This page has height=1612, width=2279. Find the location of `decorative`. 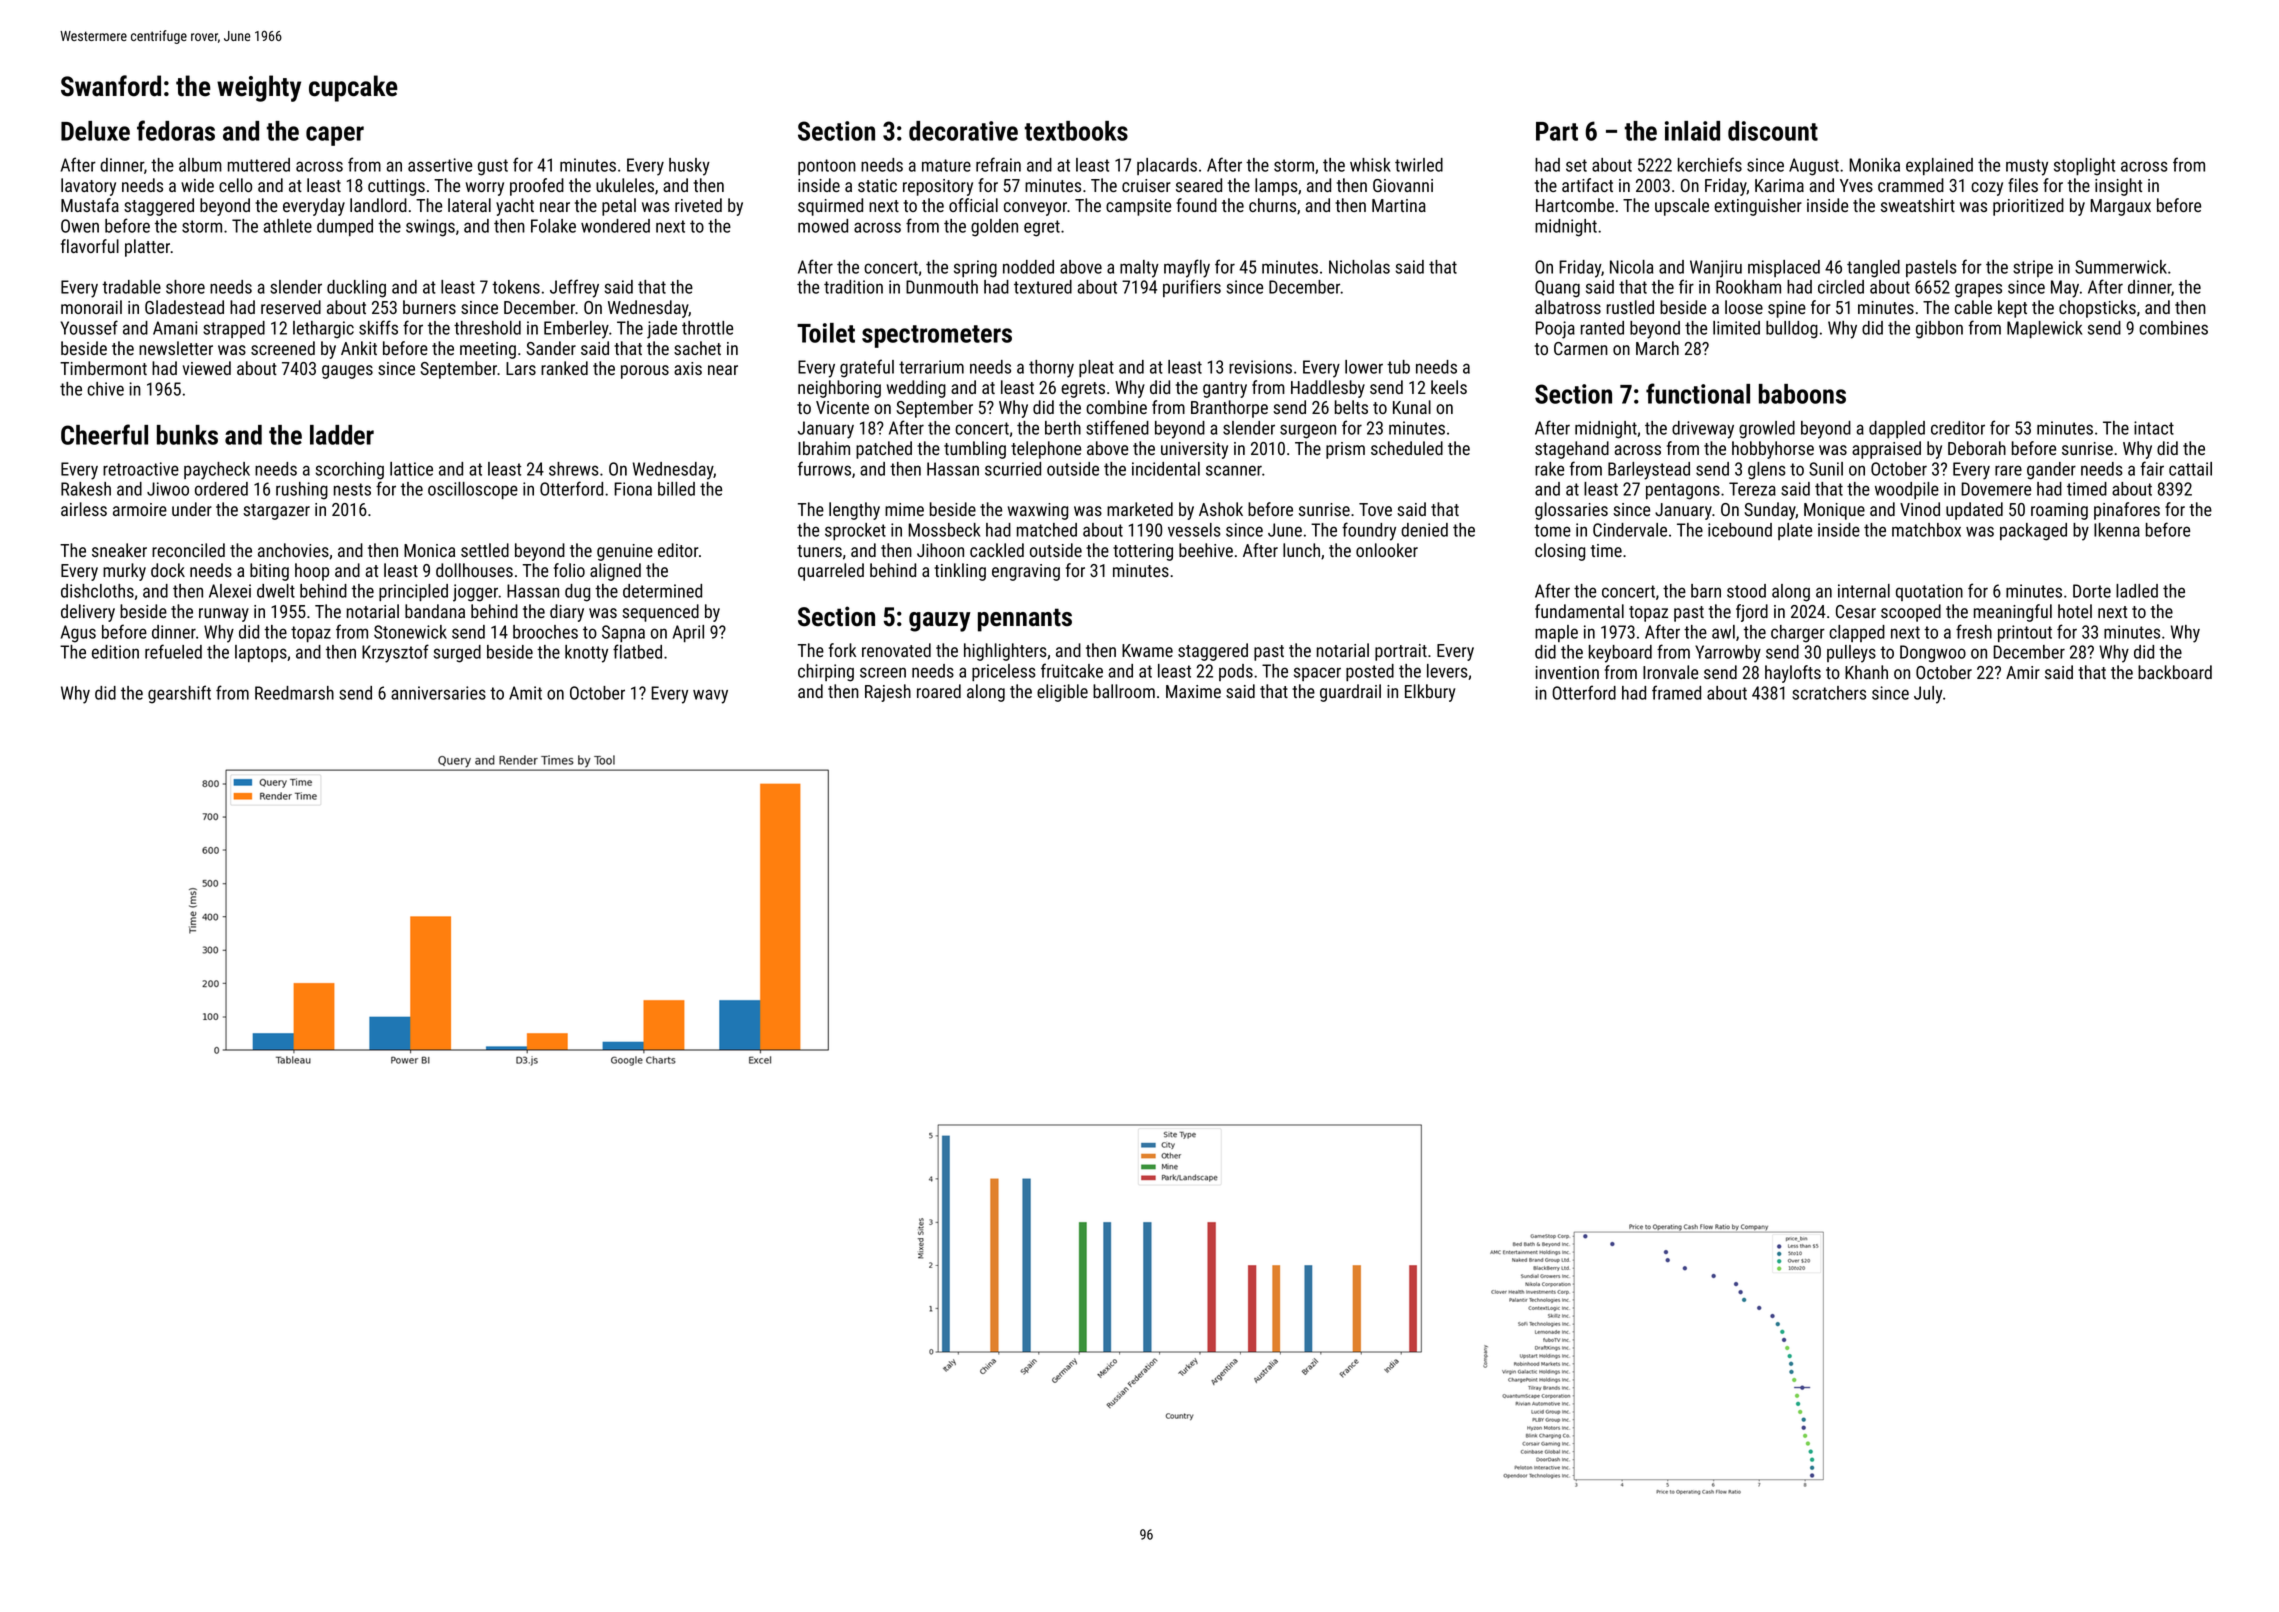

decorative is located at coordinates (963, 131).
